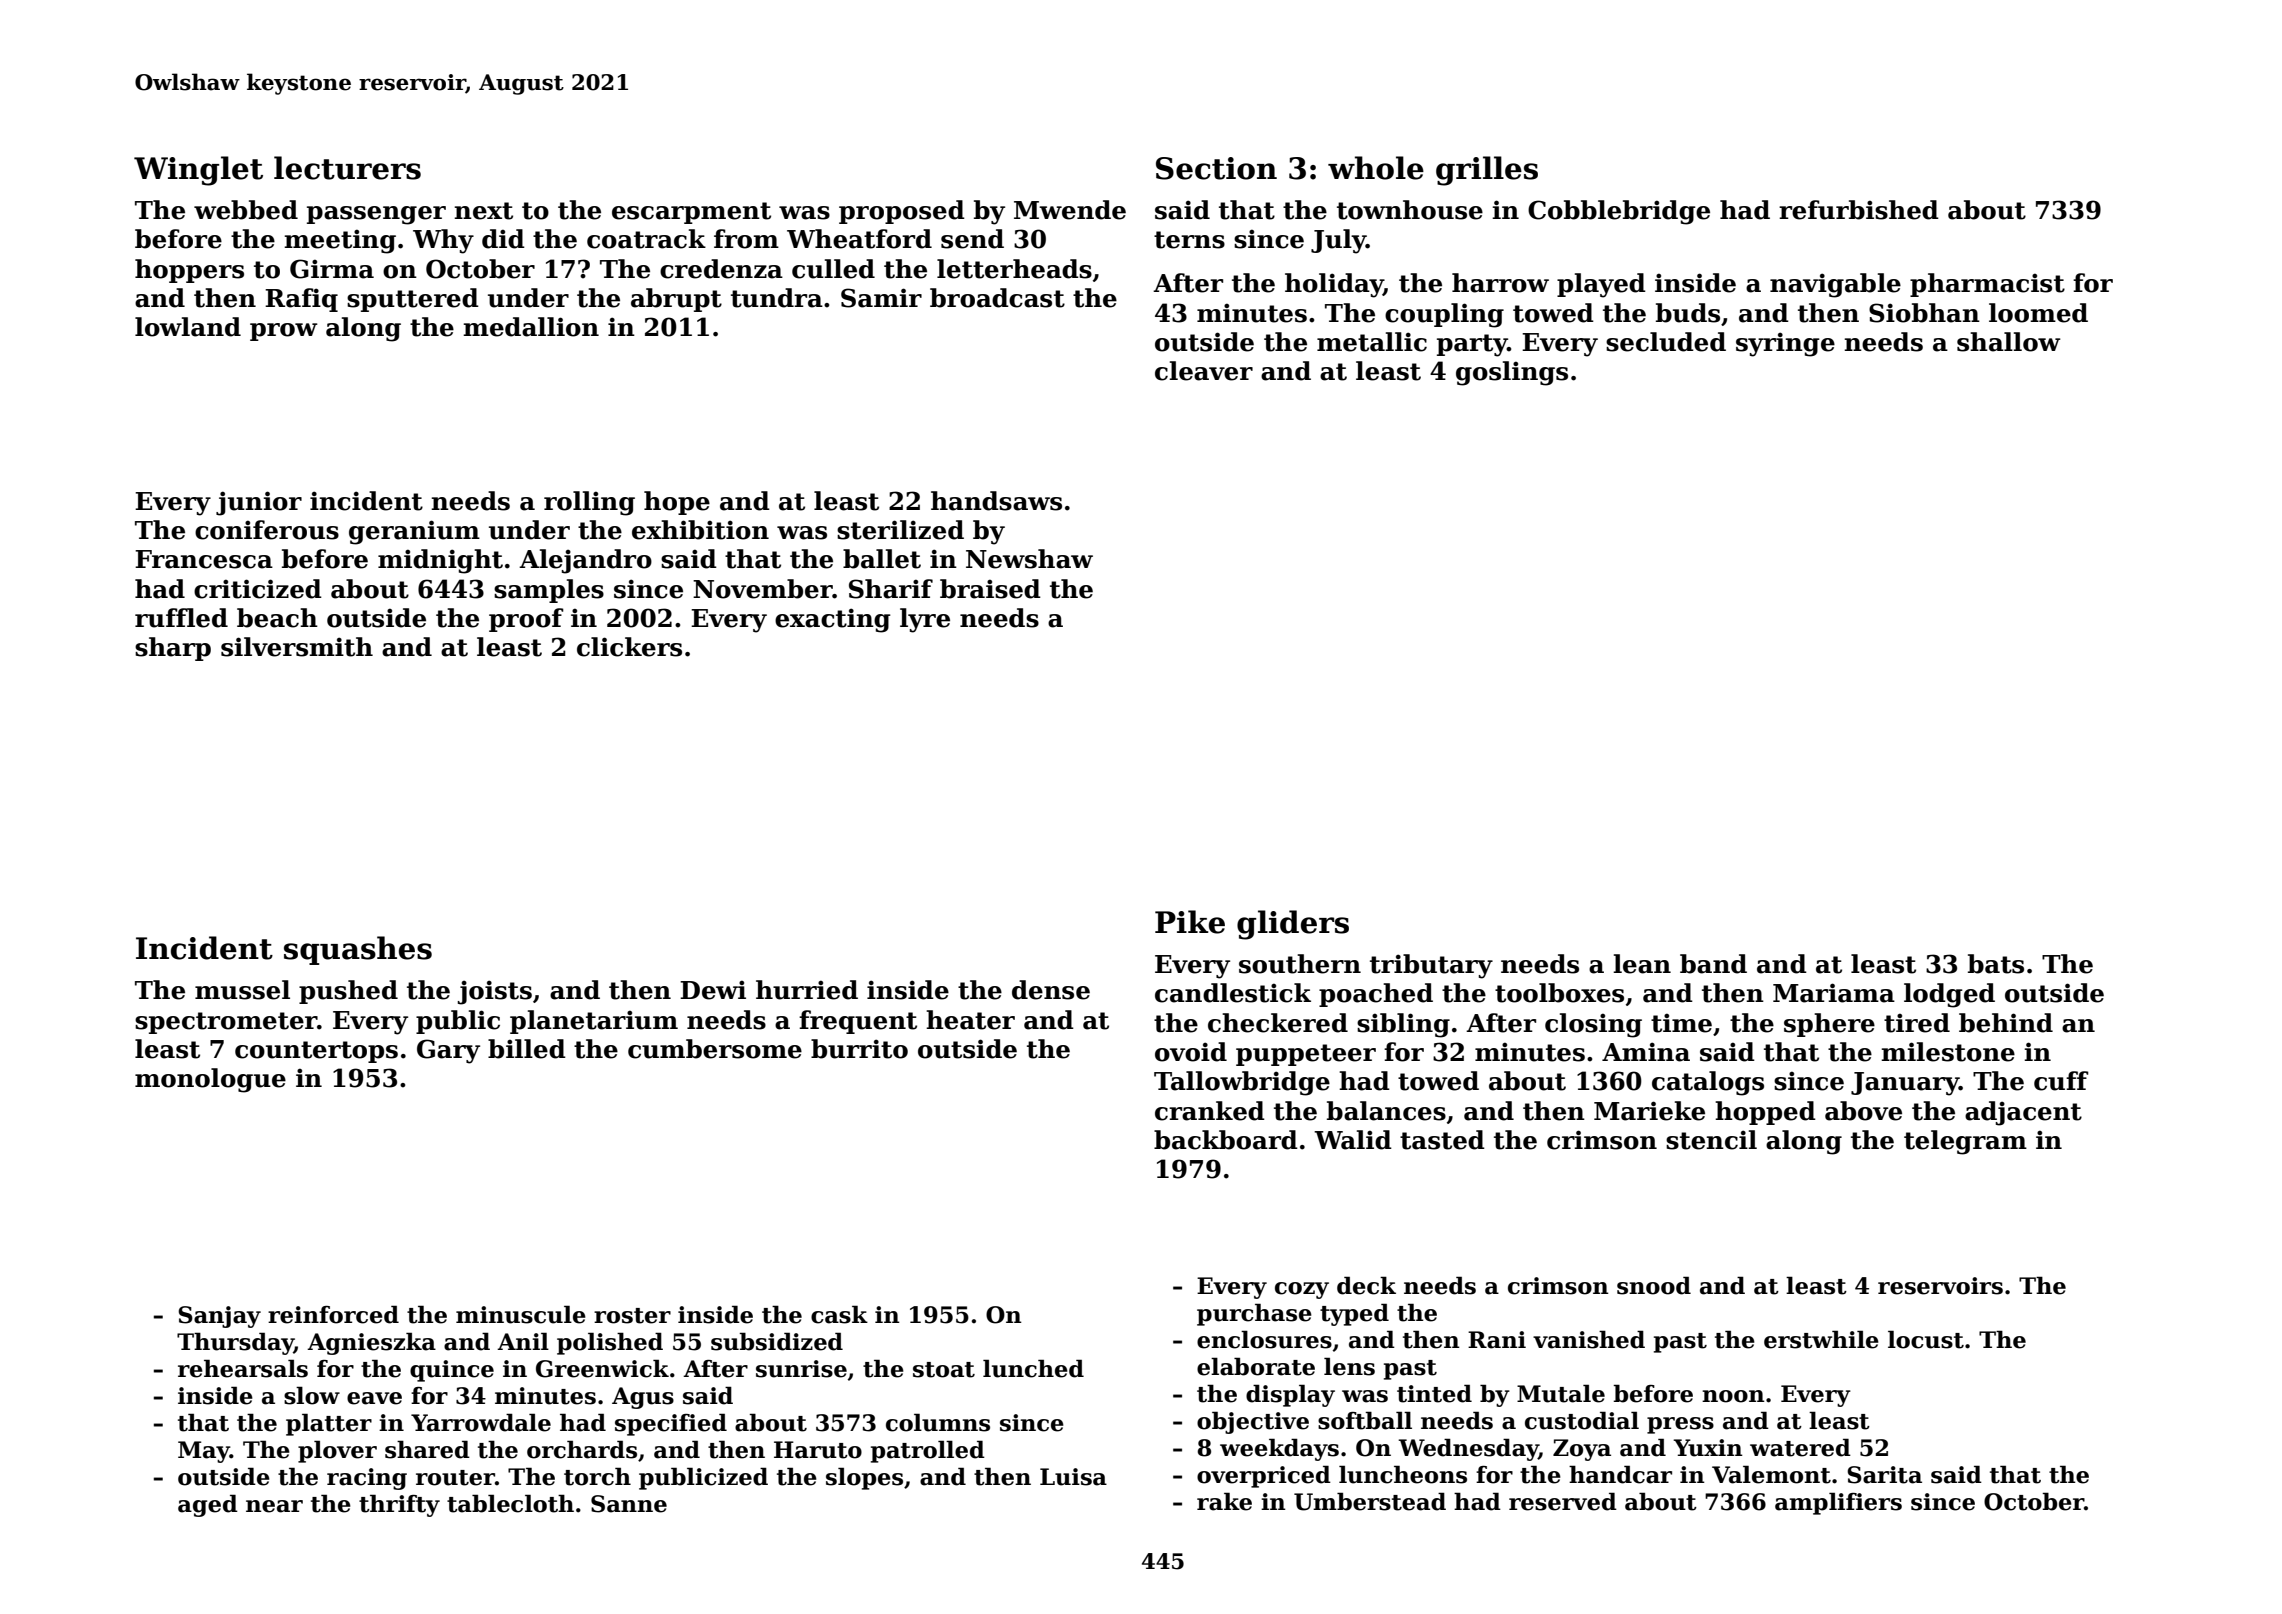 The width and height of the screenshot is (2282, 1614). What do you see at coordinates (1293, 925) in the screenshot?
I see `gliders` at bounding box center [1293, 925].
